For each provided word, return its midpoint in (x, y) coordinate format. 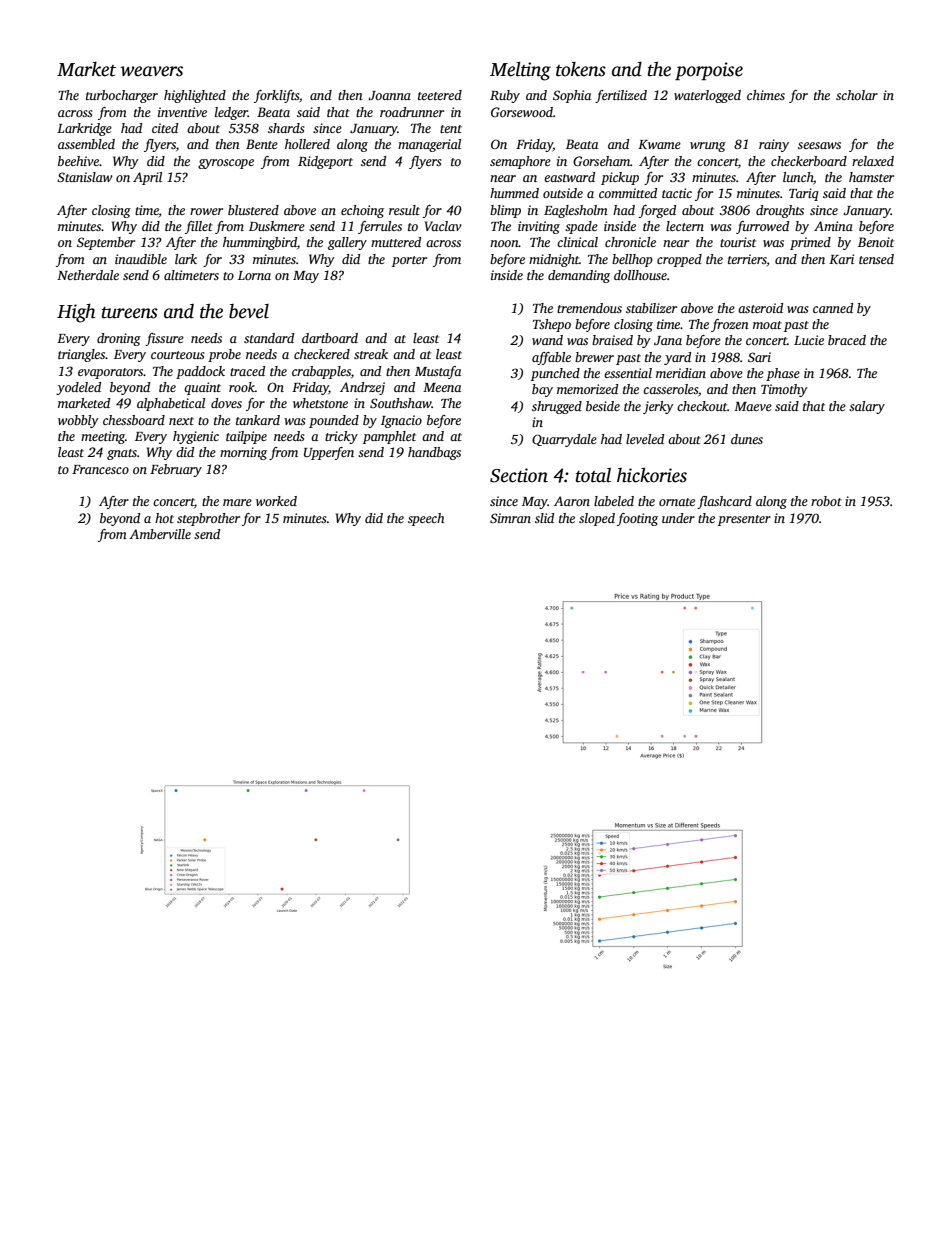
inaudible (141, 259)
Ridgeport (325, 162)
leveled (645, 439)
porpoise (709, 71)
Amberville (160, 534)
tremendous (589, 308)
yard (677, 358)
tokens (581, 69)
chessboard (134, 420)
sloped (597, 519)
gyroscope (226, 164)
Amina (833, 226)
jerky (658, 407)
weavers (152, 71)
